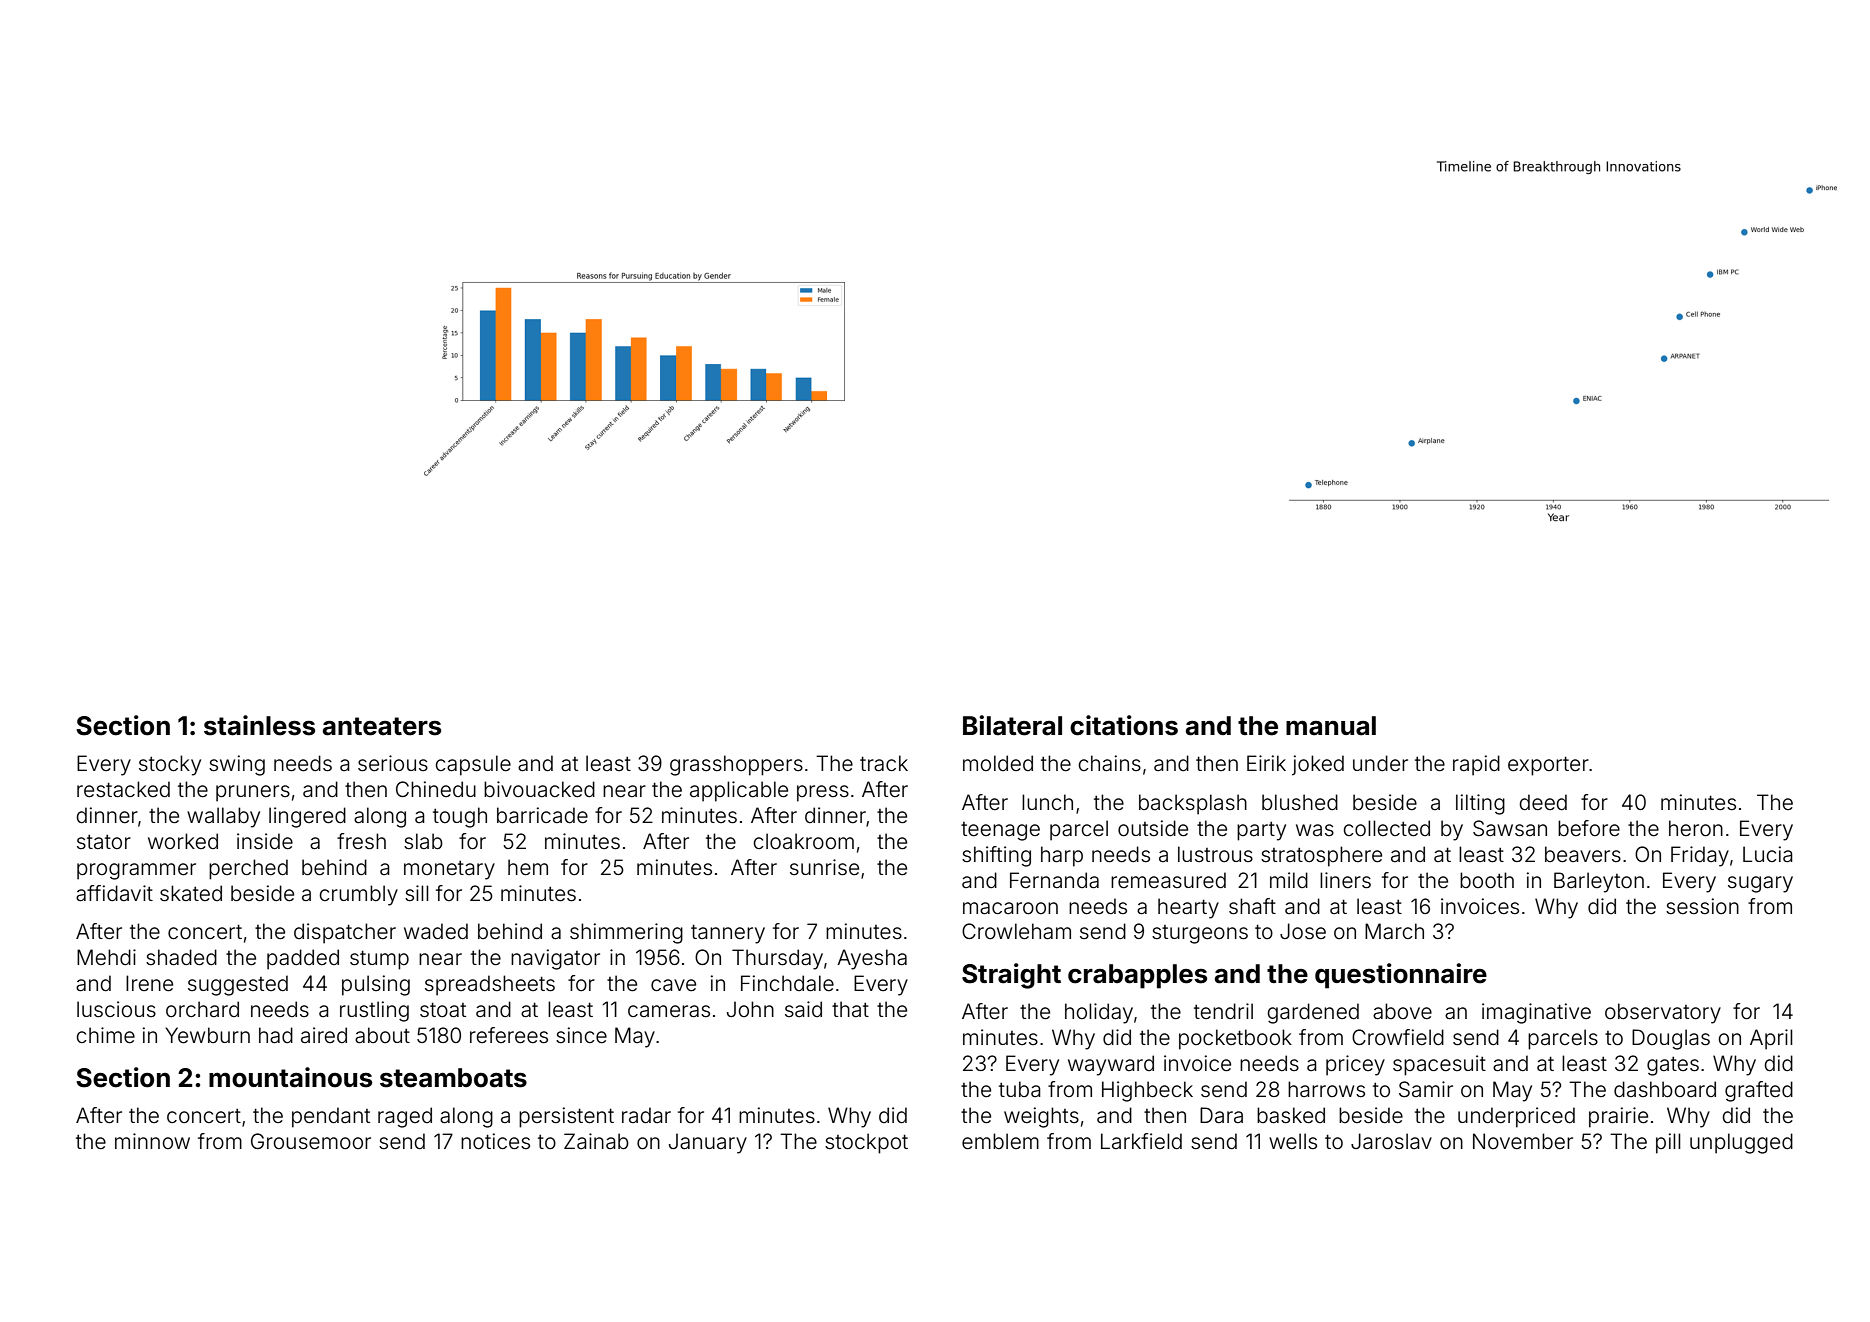  I want to click on anteaters, so click(382, 726).
